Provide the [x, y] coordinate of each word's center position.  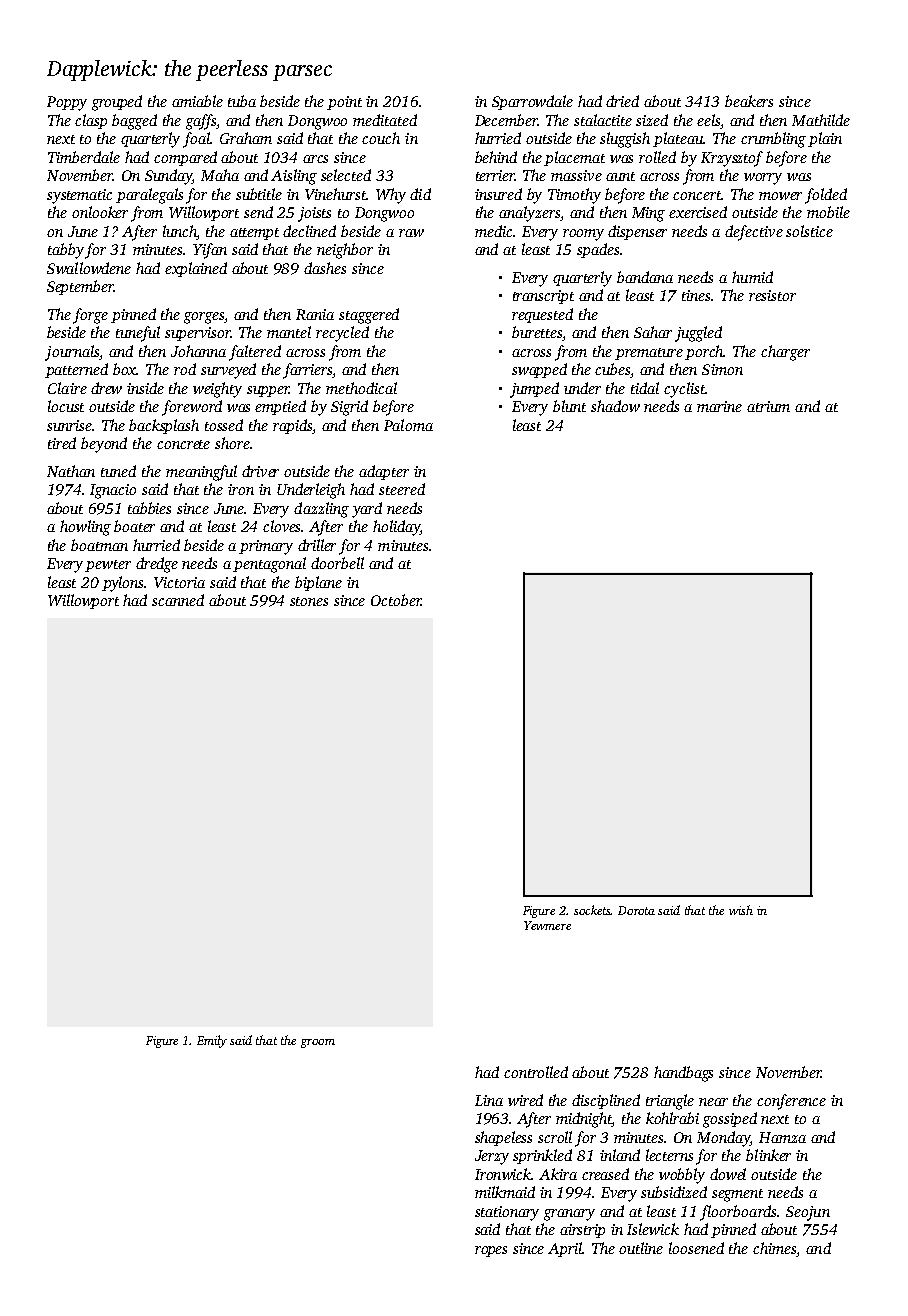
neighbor [345, 251]
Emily [212, 1041]
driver [260, 471]
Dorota [636, 910]
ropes [491, 1251]
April [565, 1249]
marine [719, 406]
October [396, 600]
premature [649, 354]
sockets [592, 910]
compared [185, 158]
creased [605, 1174]
